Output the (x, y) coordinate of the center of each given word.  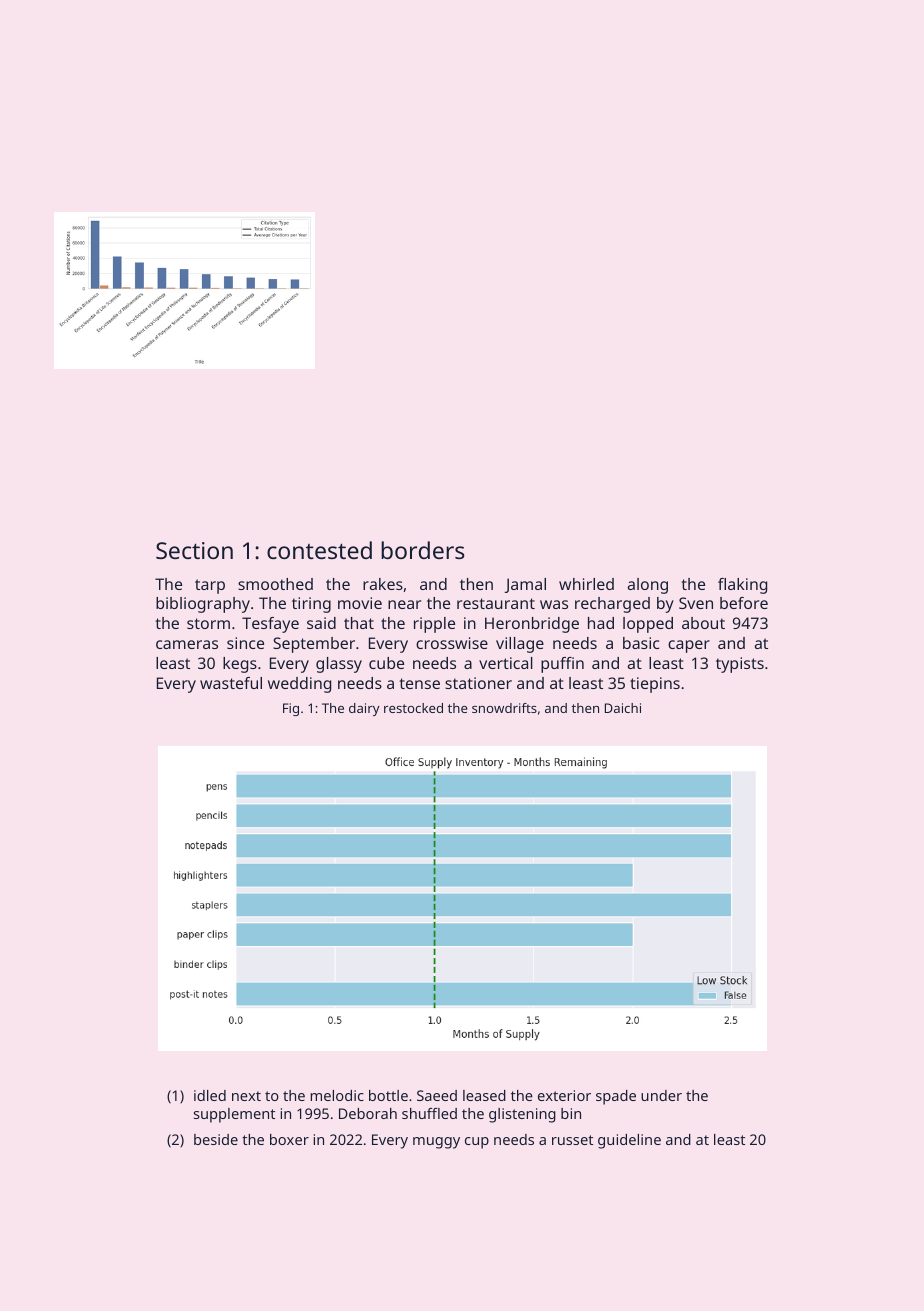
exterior (564, 1095)
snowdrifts (504, 708)
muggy (436, 1143)
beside (216, 1139)
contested (319, 550)
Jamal (525, 585)
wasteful (231, 683)
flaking (742, 586)
